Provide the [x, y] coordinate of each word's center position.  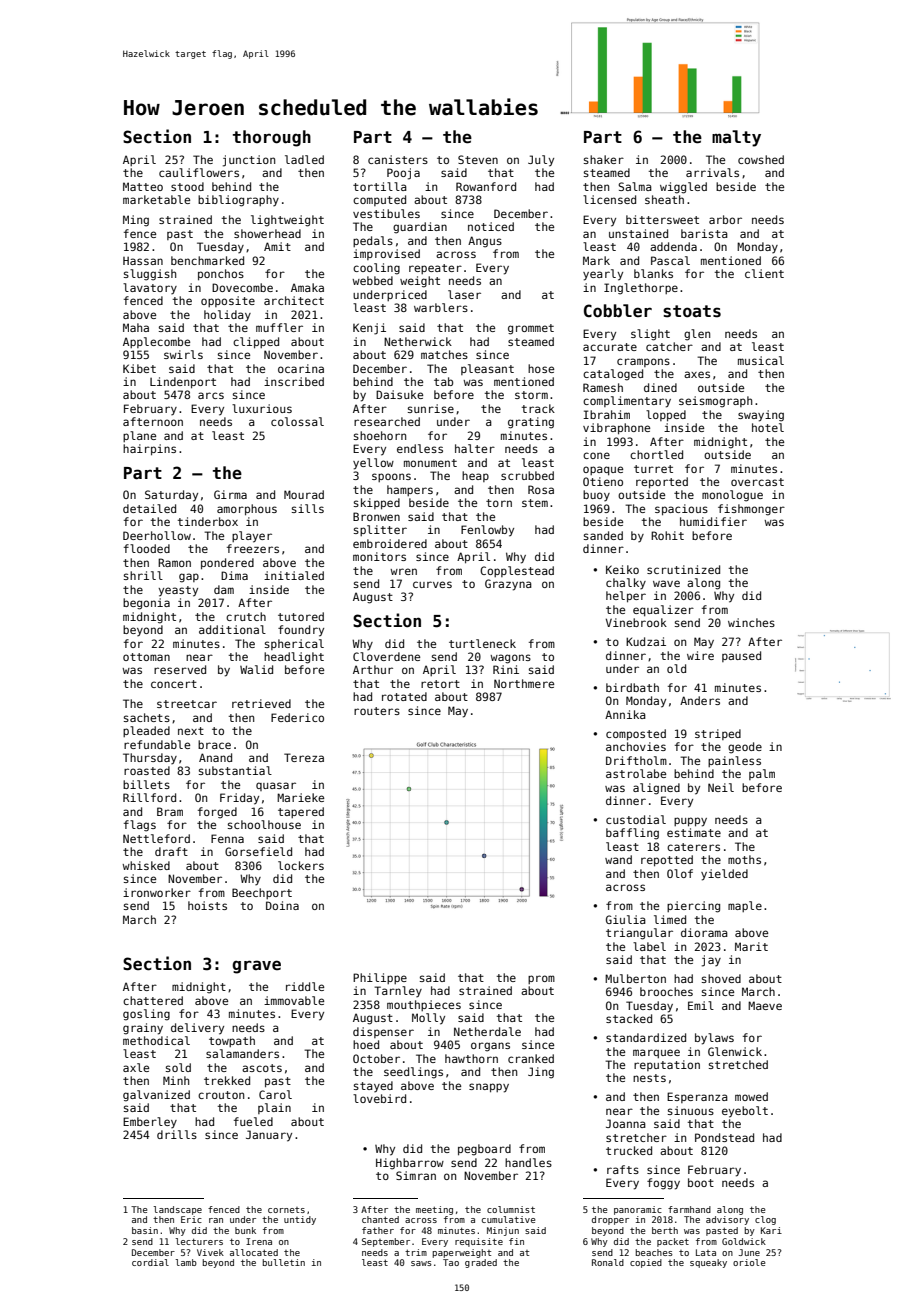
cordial [150, 1262]
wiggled [683, 188]
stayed [373, 1087]
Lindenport [183, 383]
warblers [441, 307]
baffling [632, 834]
